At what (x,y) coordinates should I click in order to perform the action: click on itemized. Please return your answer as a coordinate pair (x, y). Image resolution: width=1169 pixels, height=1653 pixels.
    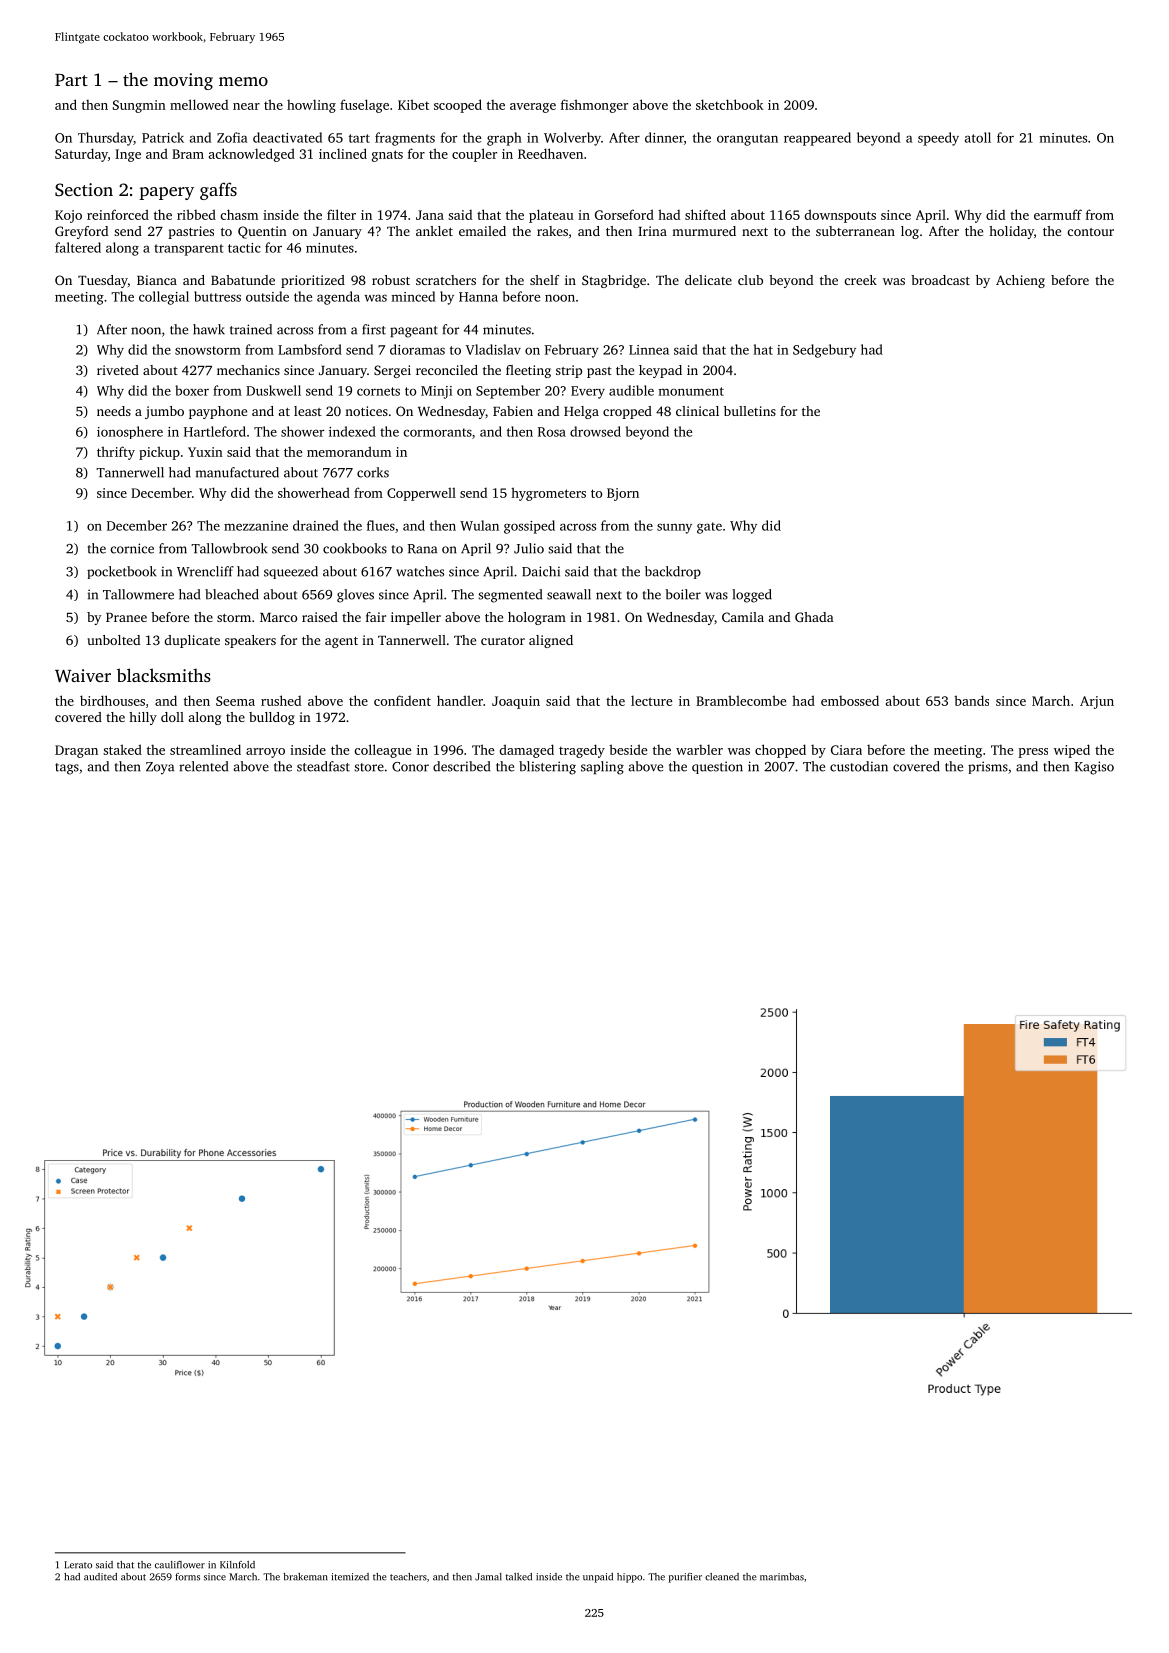
    Looking at the image, I should click on (350, 1577).
